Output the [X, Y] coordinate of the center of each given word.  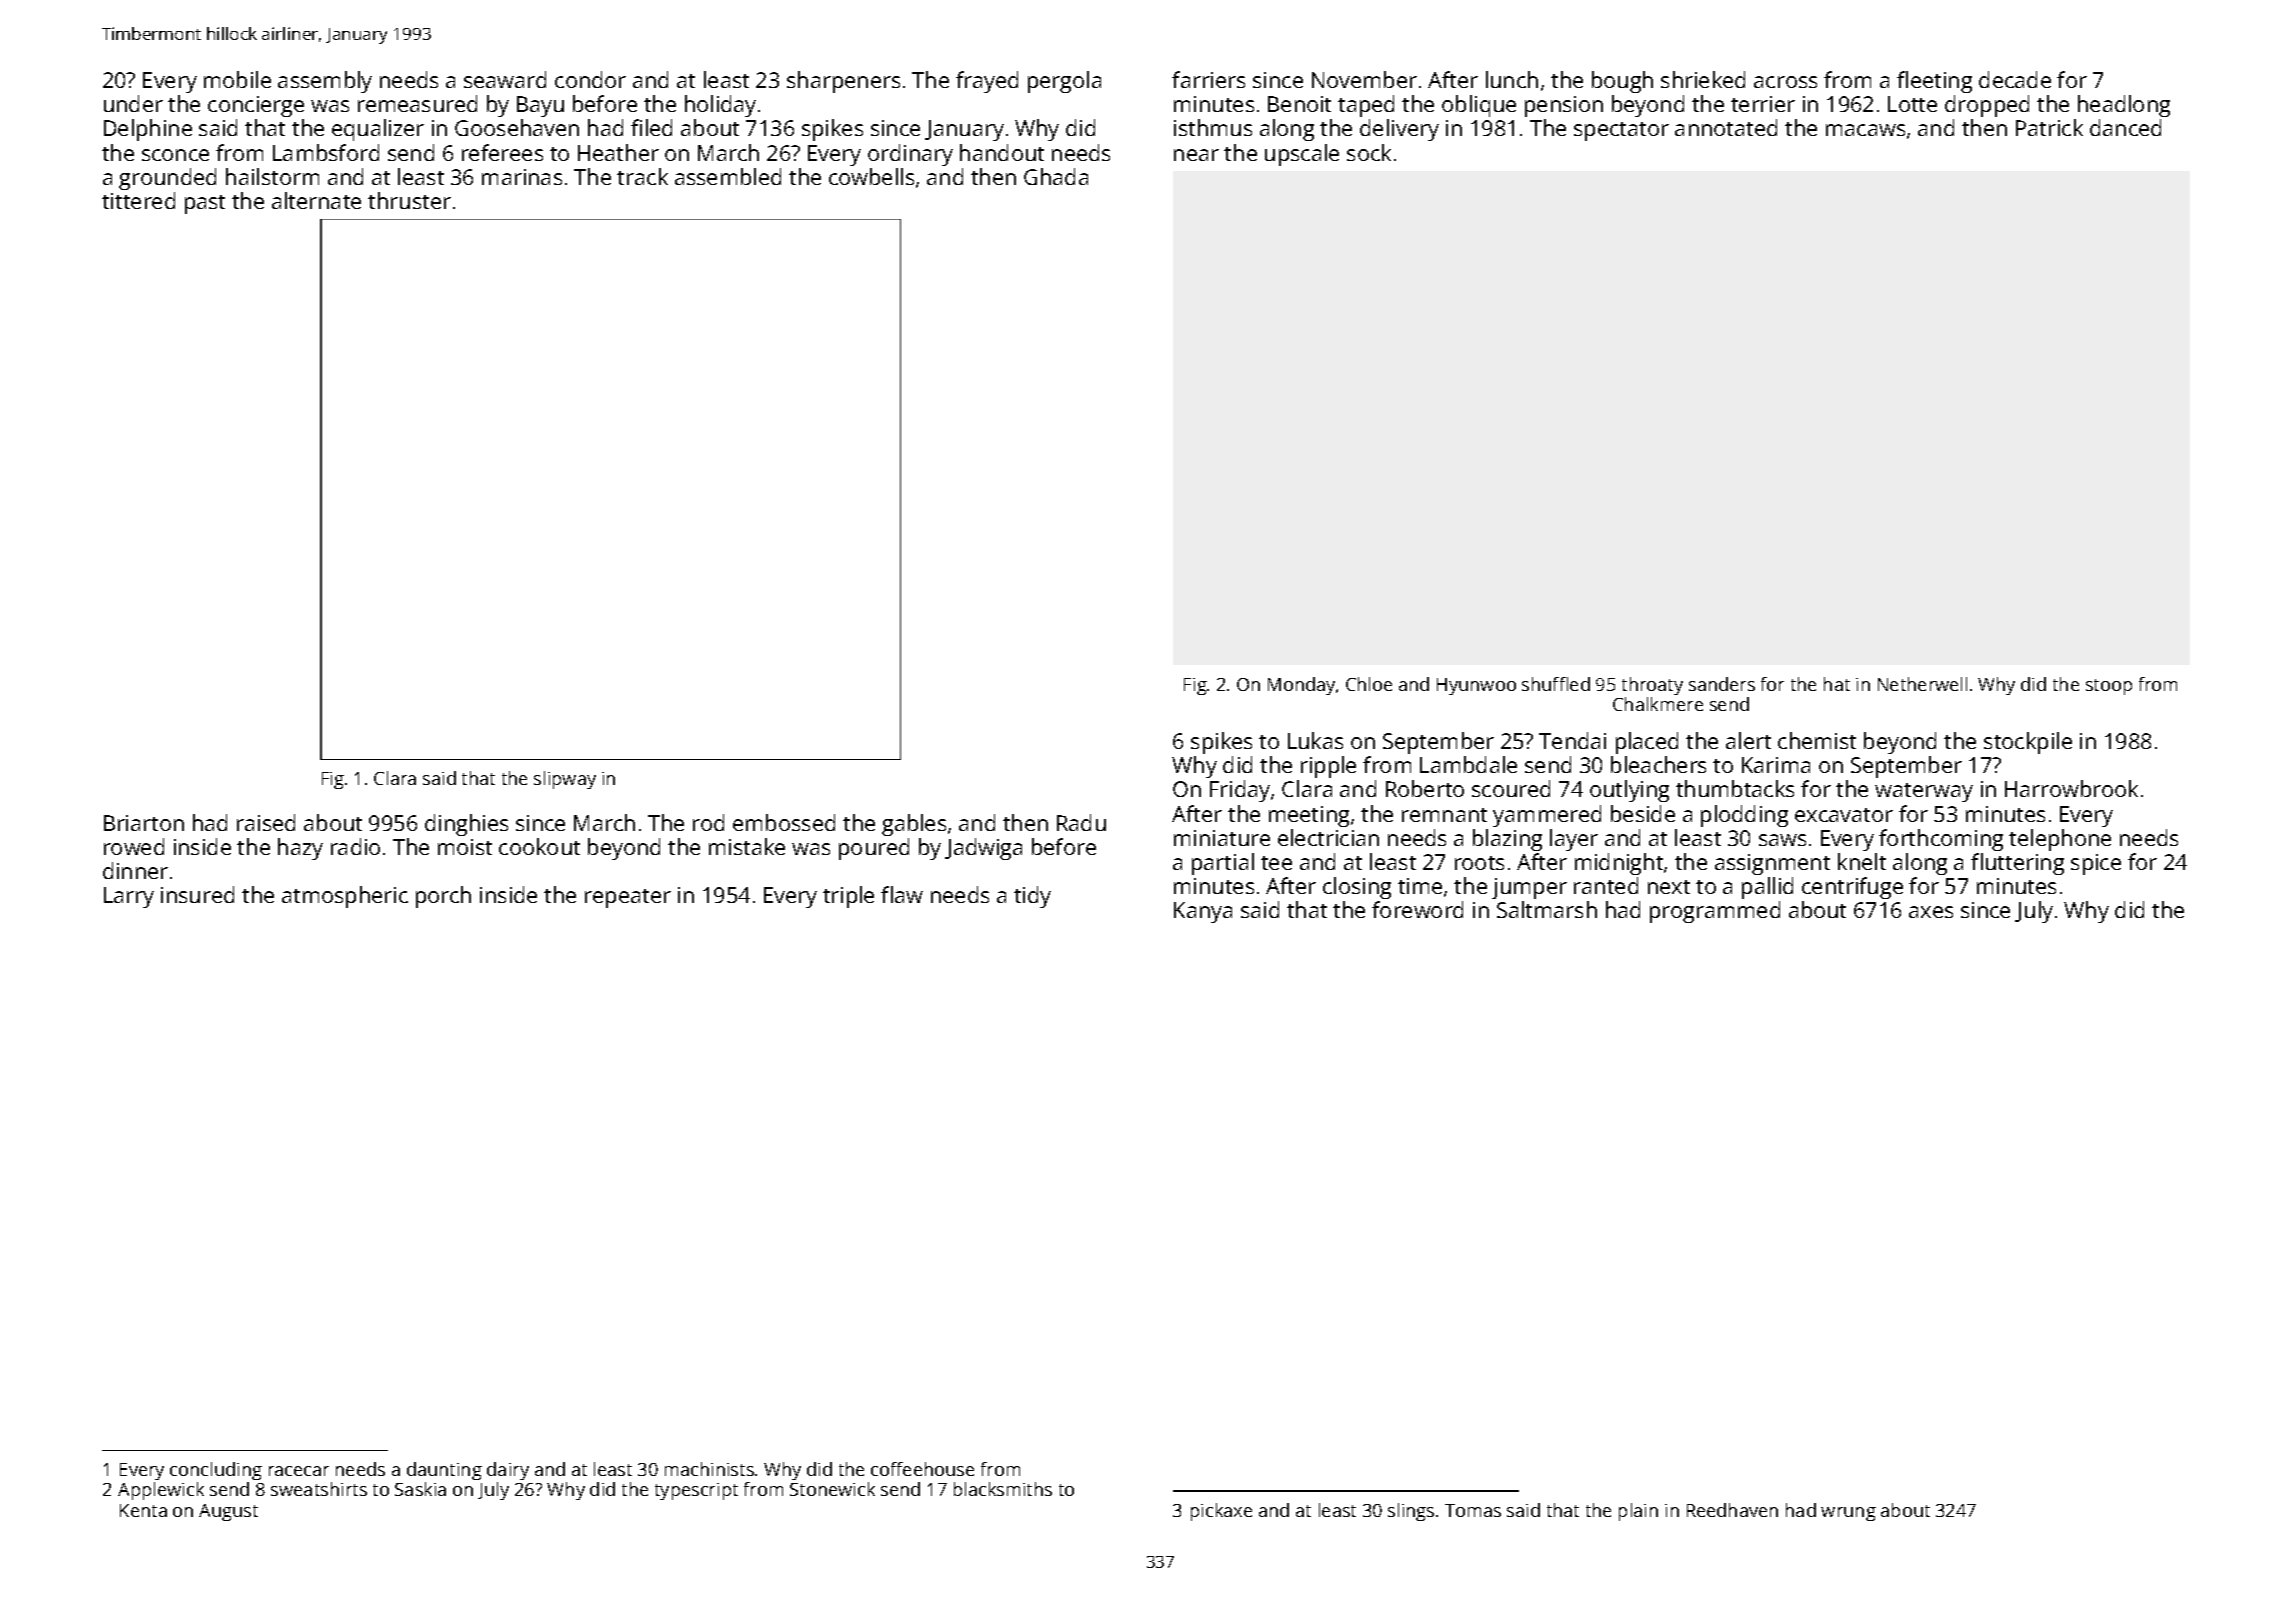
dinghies [466, 825]
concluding [216, 1471]
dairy [508, 1471]
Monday [1301, 686]
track [642, 176]
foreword [1417, 909]
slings [1411, 1512]
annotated [1726, 127]
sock [1369, 152]
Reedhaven [1732, 1510]
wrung [1848, 1514]
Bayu [540, 106]
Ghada [1056, 176]
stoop [2109, 687]
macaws [1865, 130]
